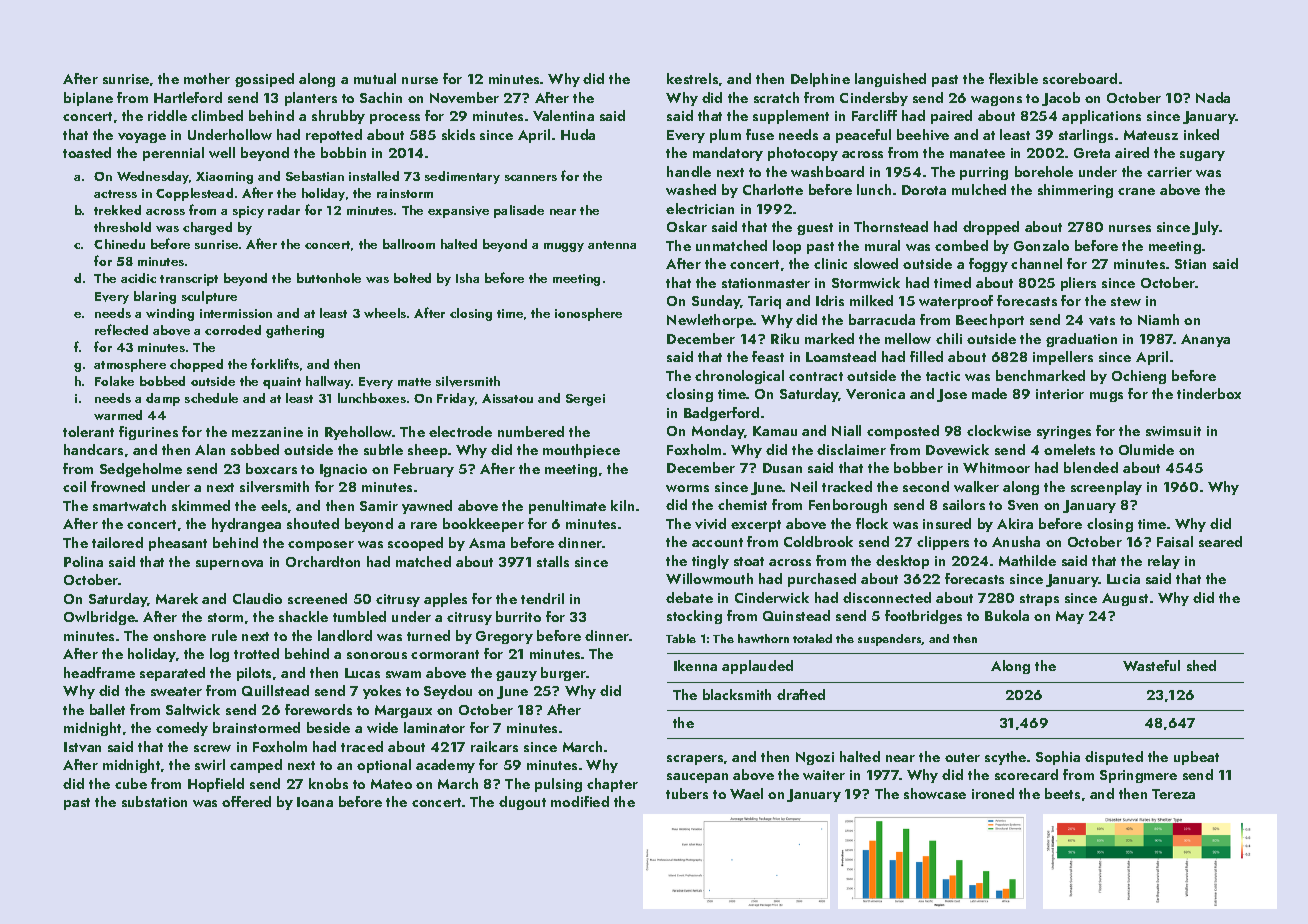 The width and height of the screenshot is (1308, 924). What do you see at coordinates (1126, 301) in the screenshot?
I see `stew` at bounding box center [1126, 301].
